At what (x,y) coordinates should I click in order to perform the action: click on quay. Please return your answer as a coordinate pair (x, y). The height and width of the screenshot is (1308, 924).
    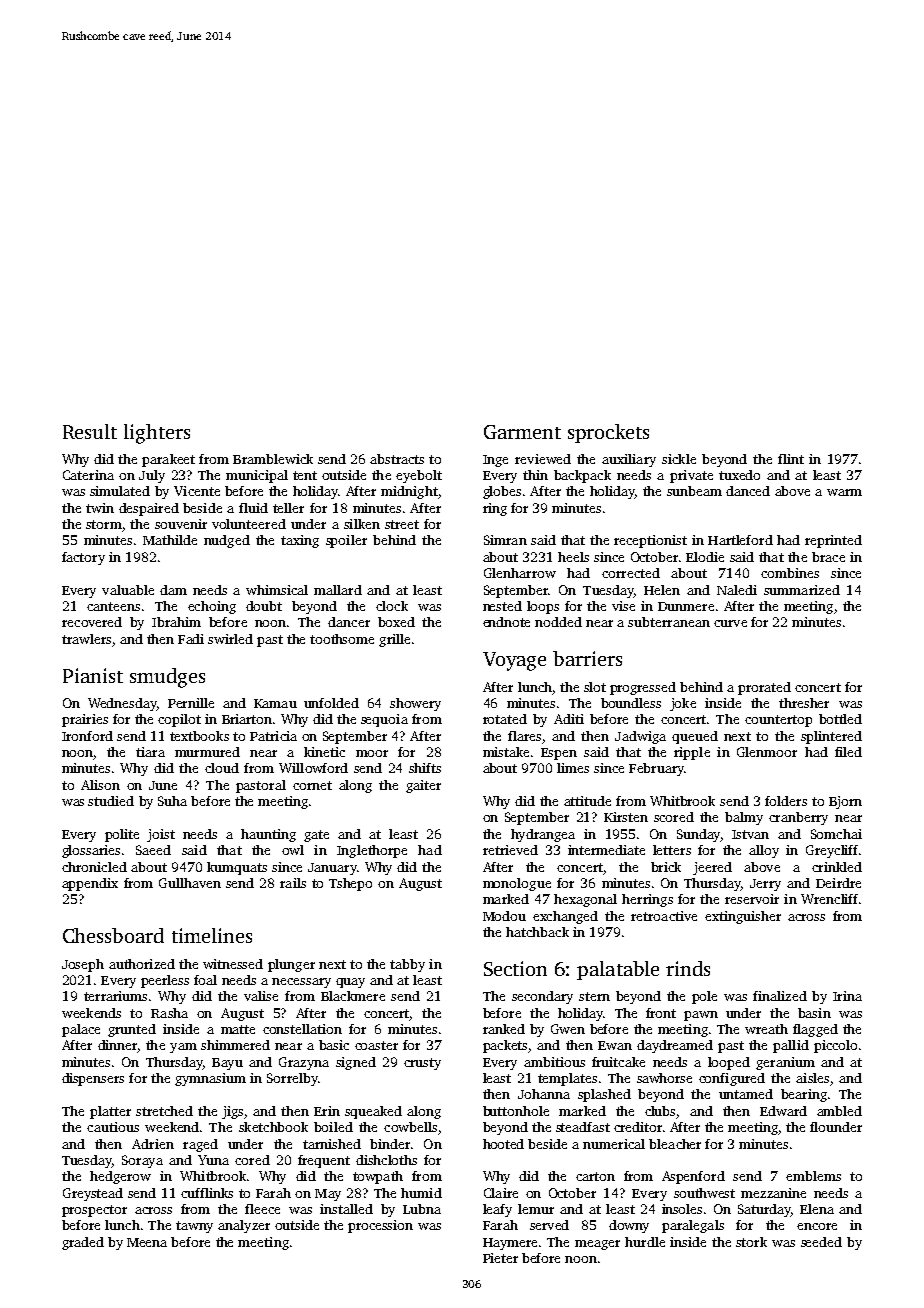
    Looking at the image, I should click on (350, 983).
